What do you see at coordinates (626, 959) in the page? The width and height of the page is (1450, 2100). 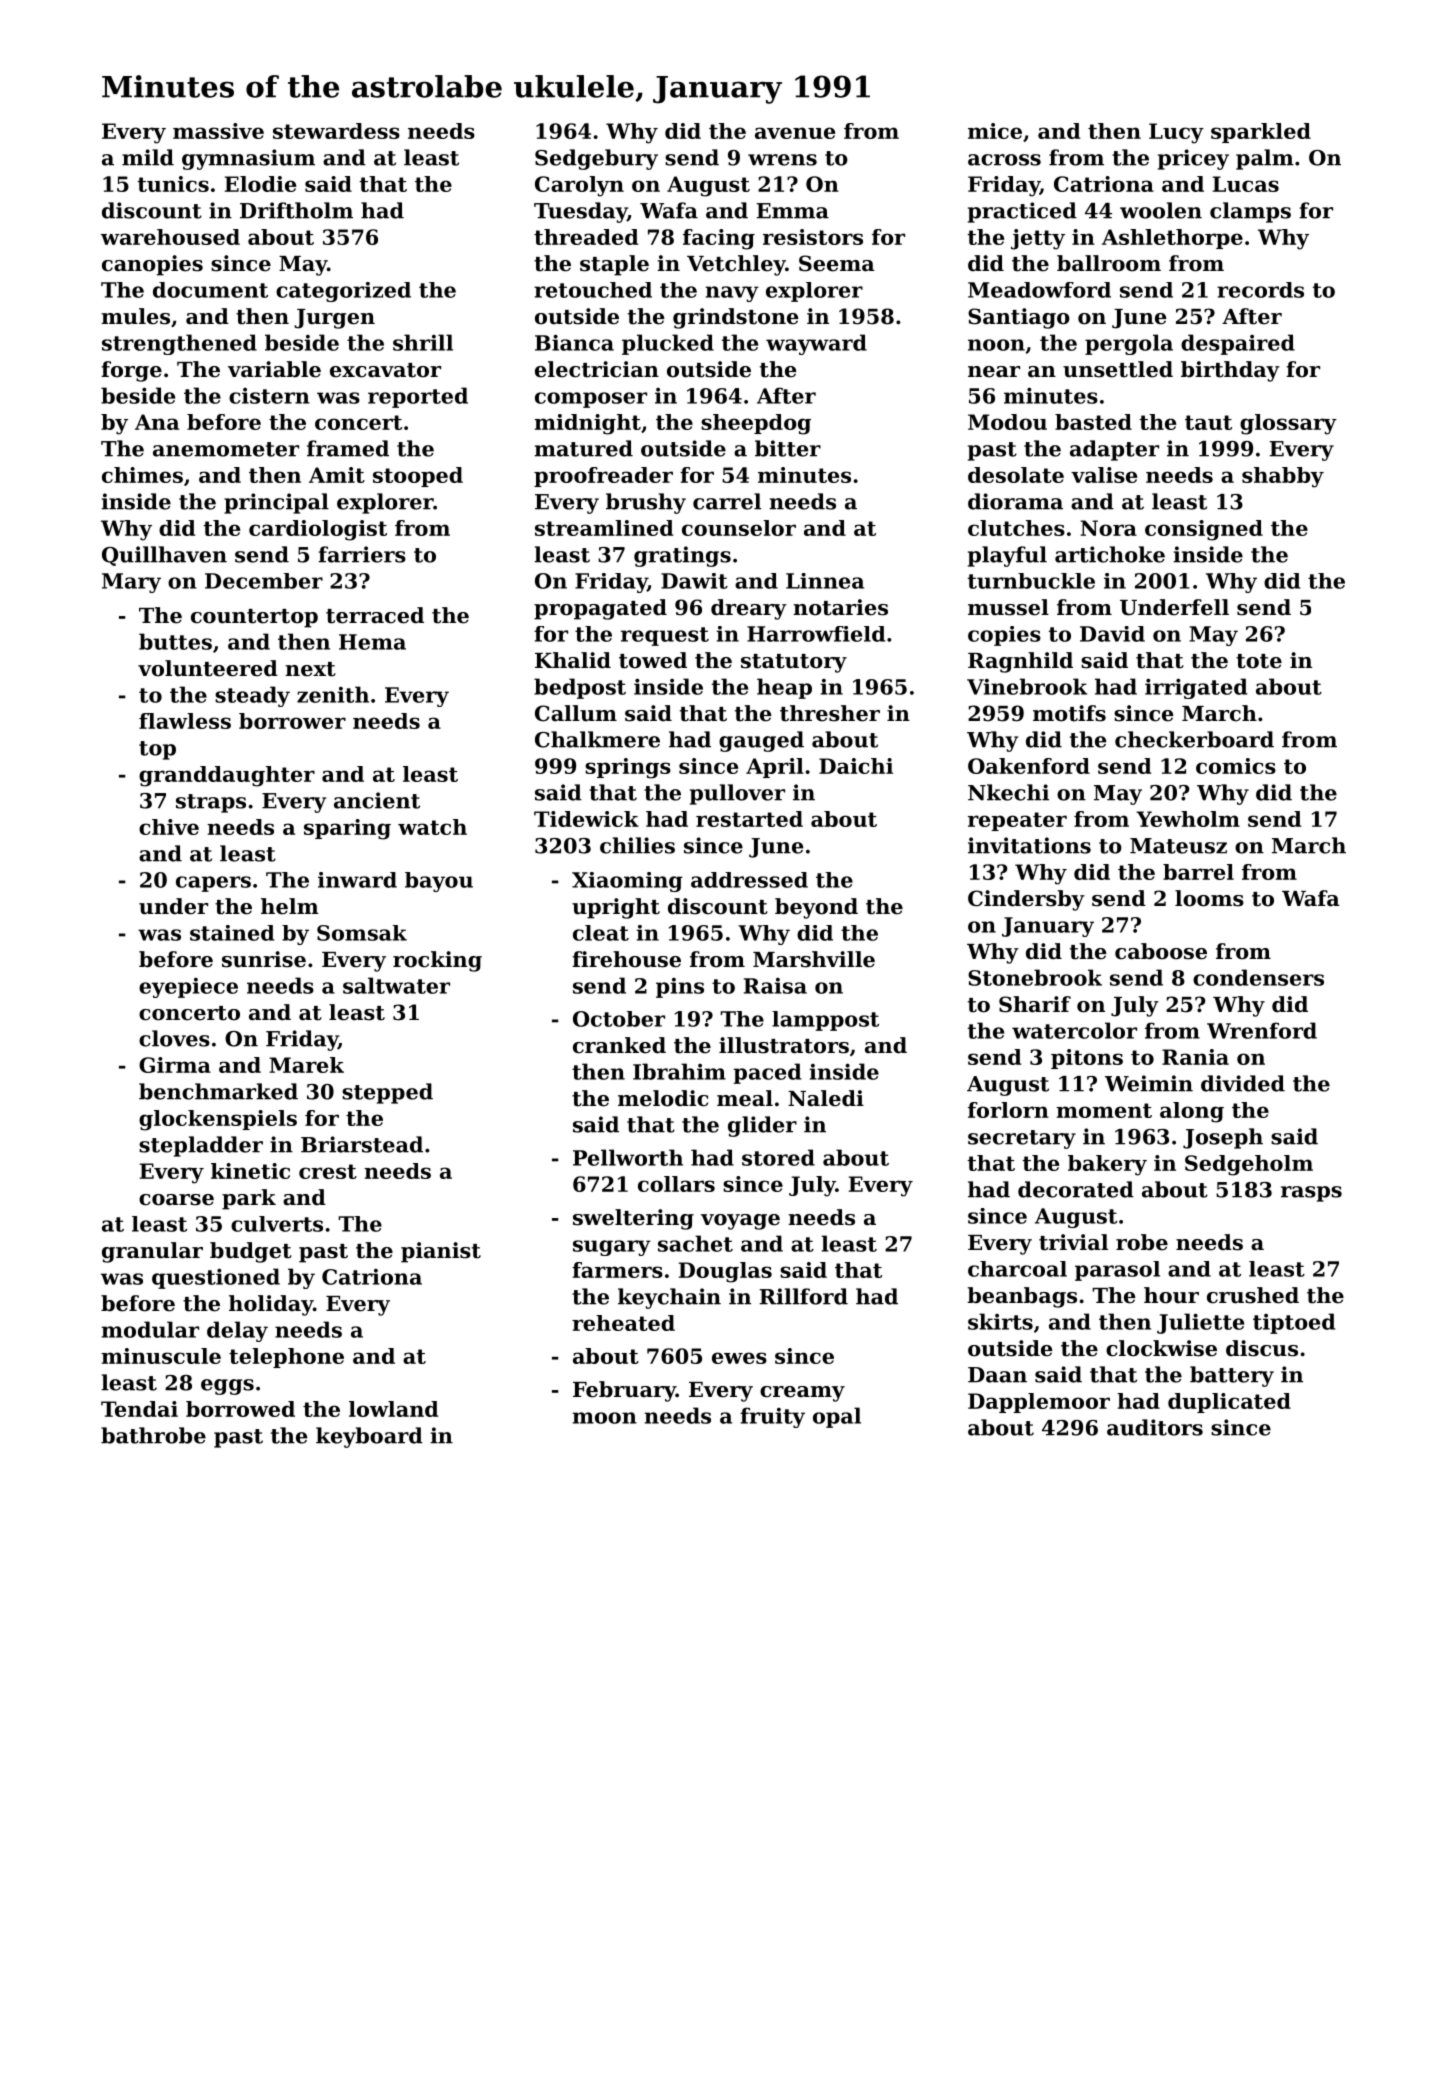 I see `firehouse` at bounding box center [626, 959].
